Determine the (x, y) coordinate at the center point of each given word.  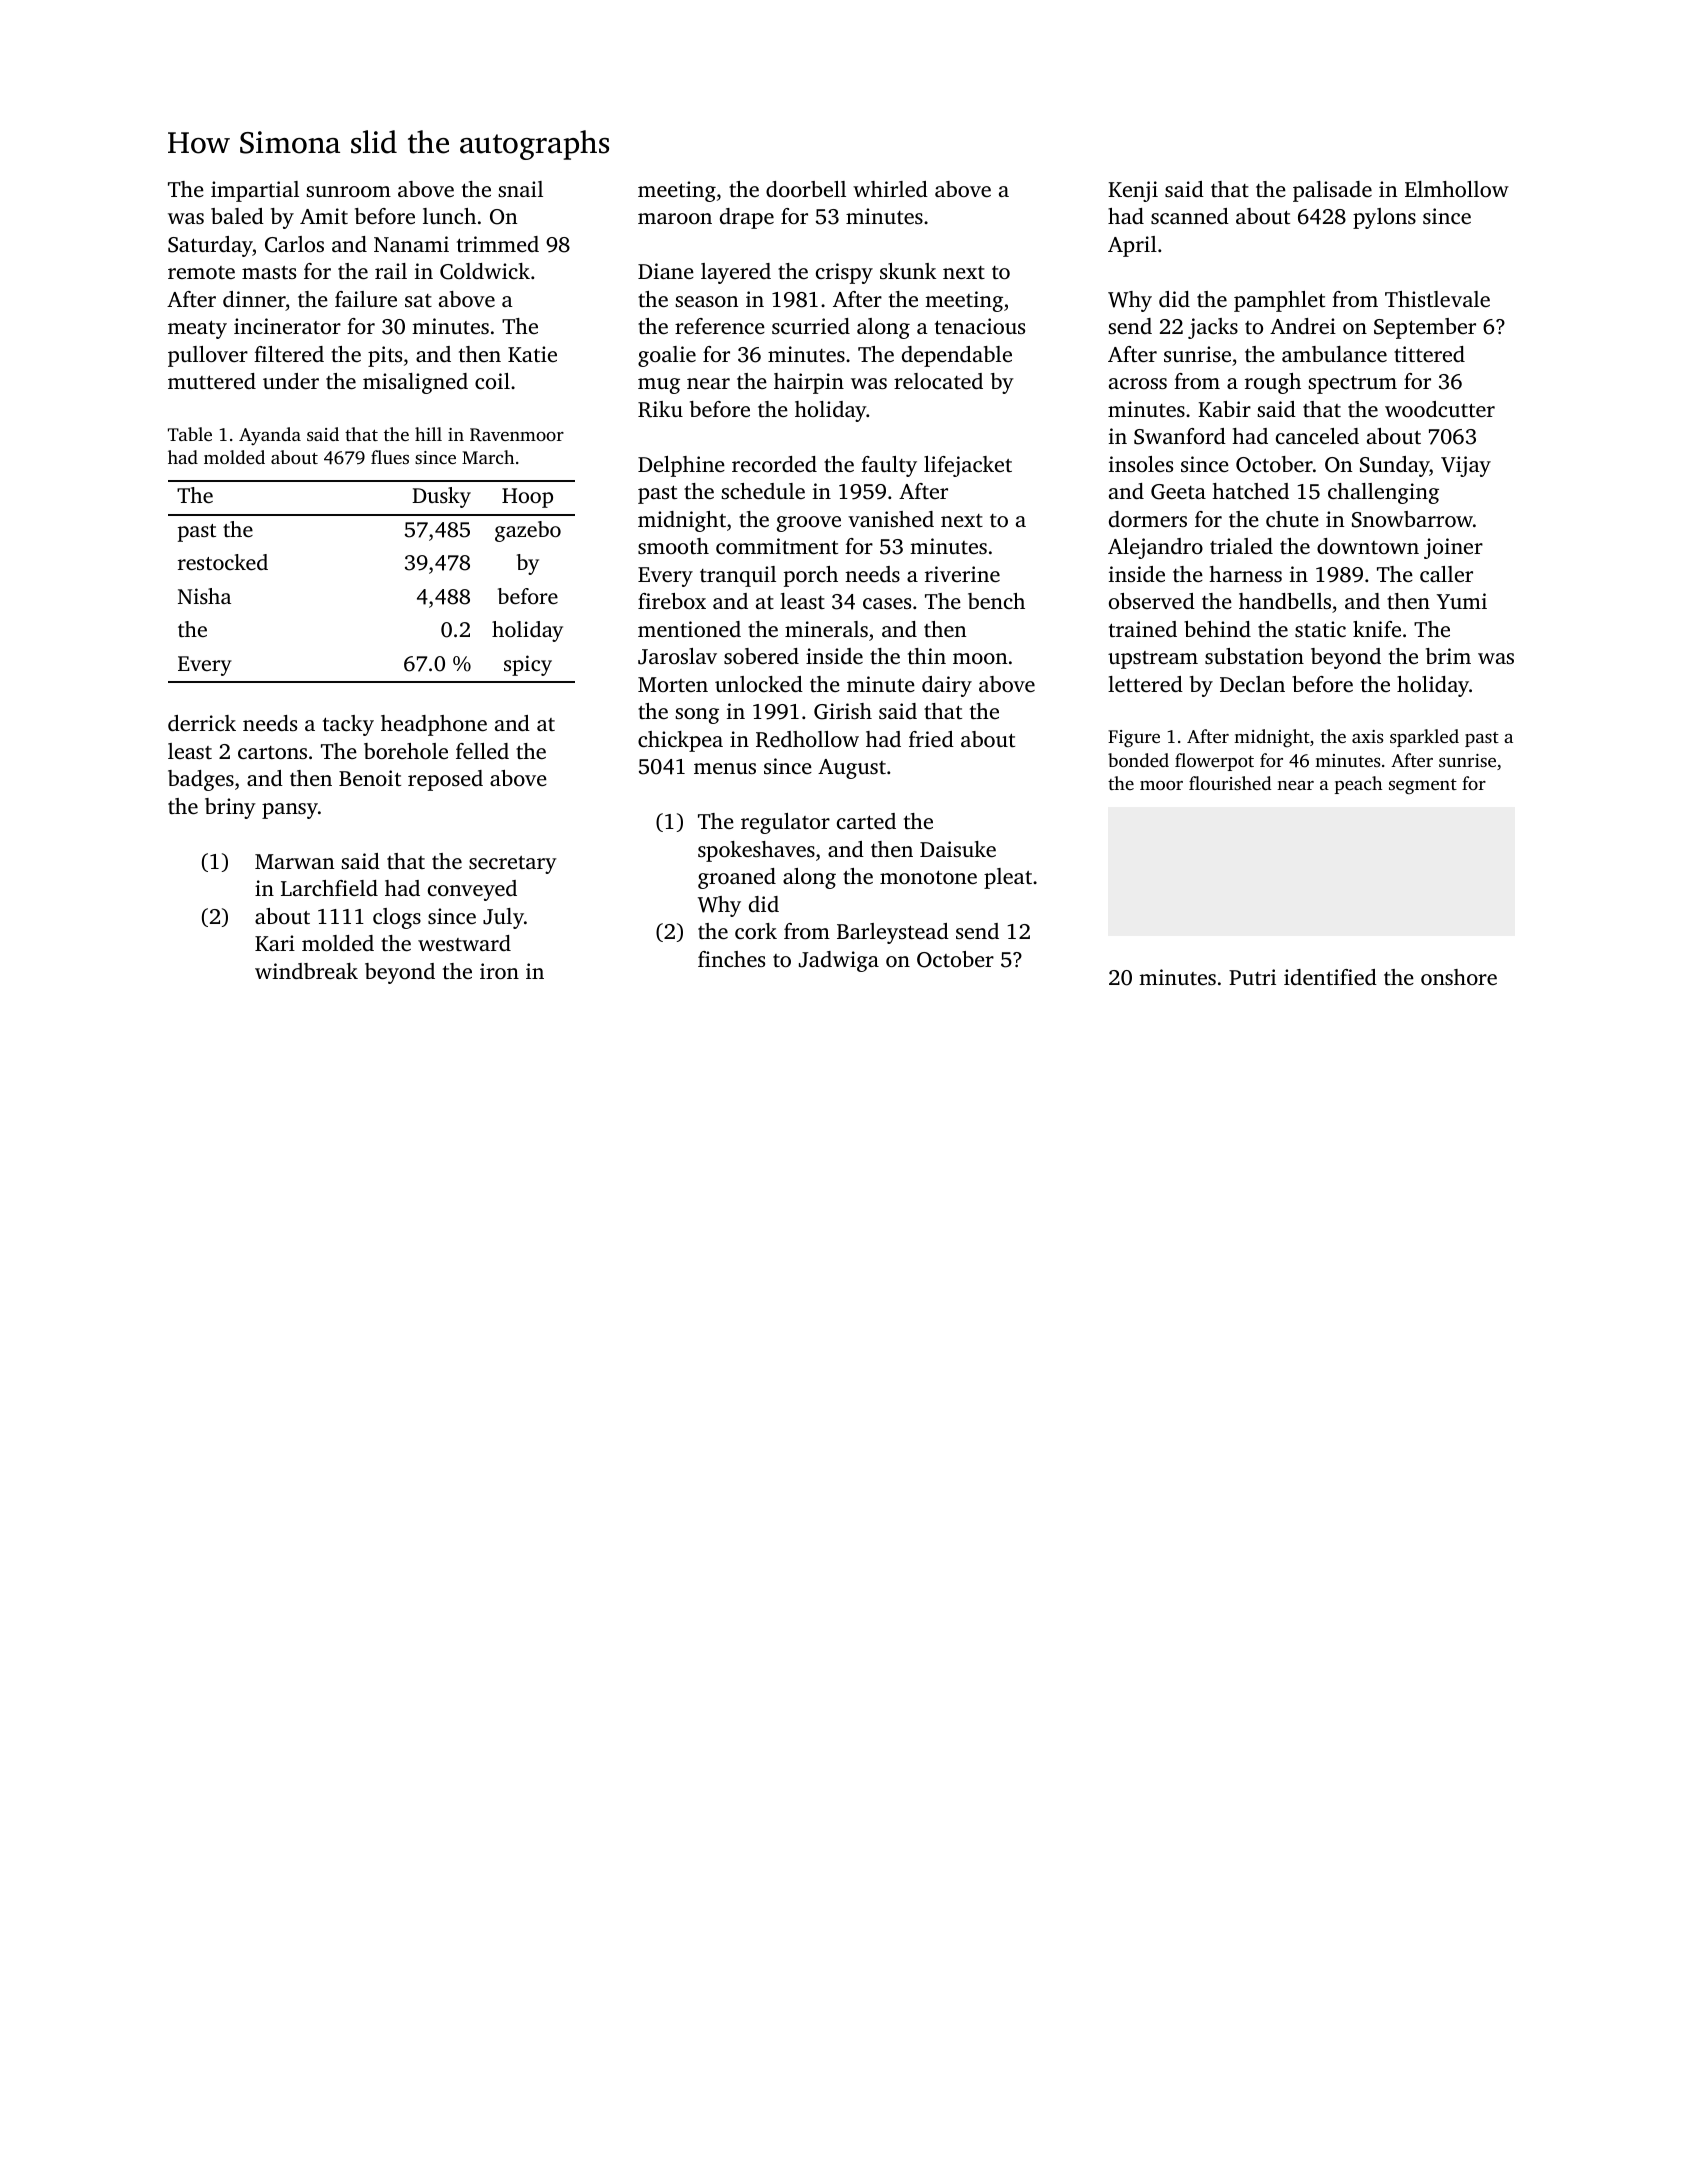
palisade (1332, 191)
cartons (272, 752)
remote (201, 272)
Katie (532, 354)
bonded (1138, 760)
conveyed (472, 890)
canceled (1317, 436)
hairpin (809, 383)
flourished (1230, 783)
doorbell (806, 189)
